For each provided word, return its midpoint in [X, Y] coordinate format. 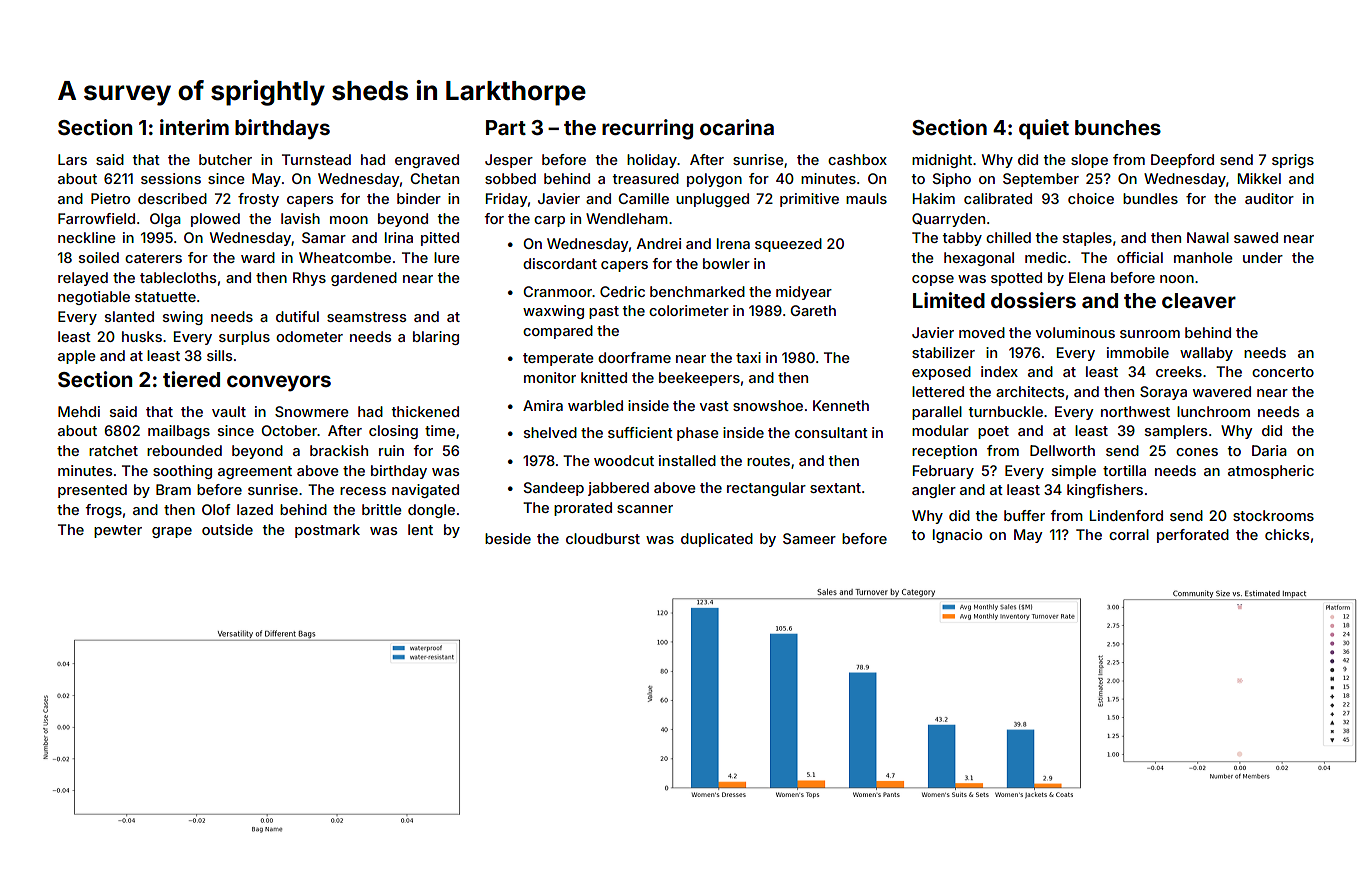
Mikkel [1259, 178]
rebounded [184, 450]
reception [944, 452]
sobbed [510, 178]
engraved [427, 161]
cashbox [857, 159]
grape [172, 532]
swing [183, 318]
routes [768, 461]
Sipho [951, 180]
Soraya [1163, 393]
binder [419, 198]
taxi [748, 357]
